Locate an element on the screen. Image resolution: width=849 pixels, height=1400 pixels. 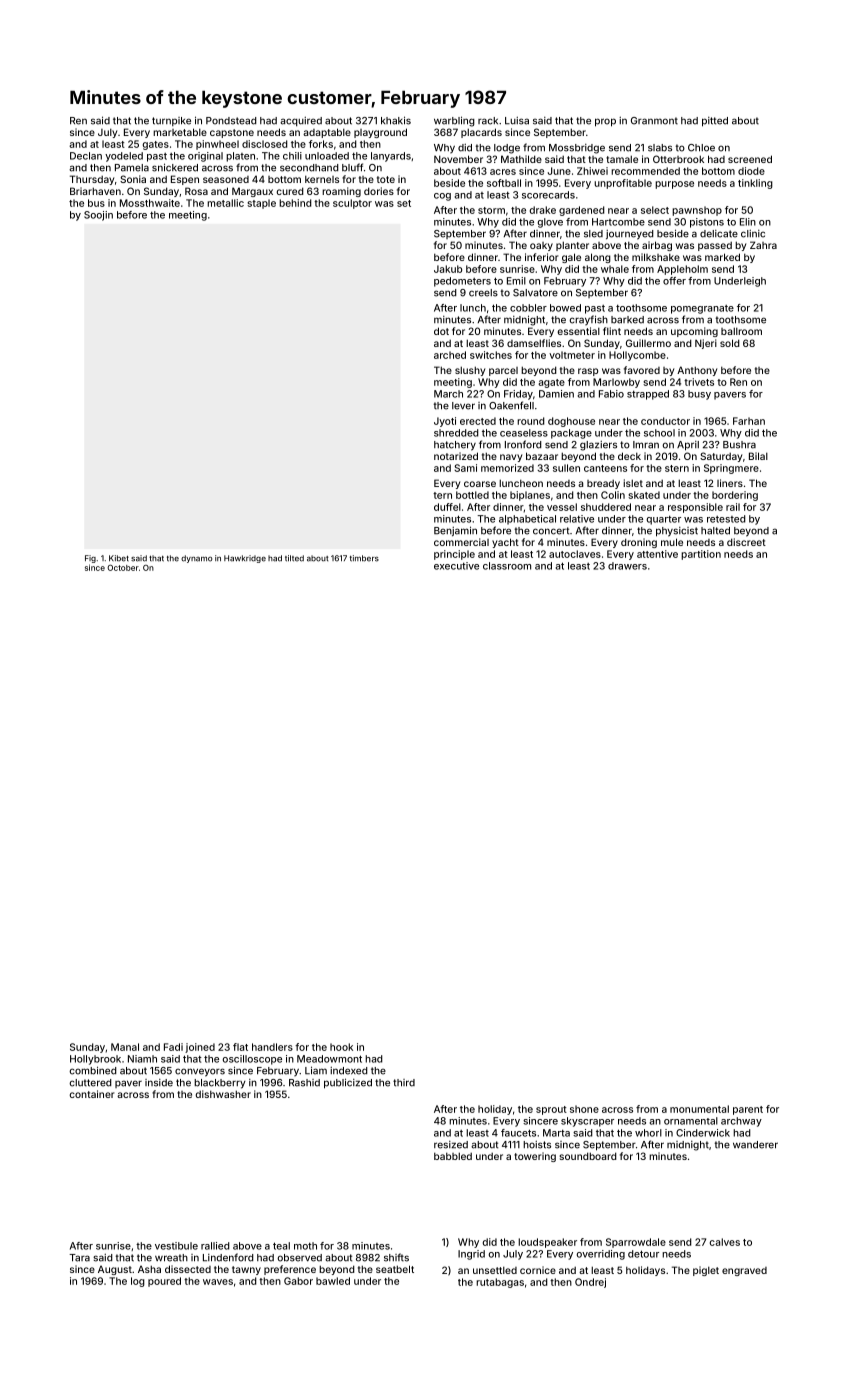
babbled is located at coordinates (453, 1156).
